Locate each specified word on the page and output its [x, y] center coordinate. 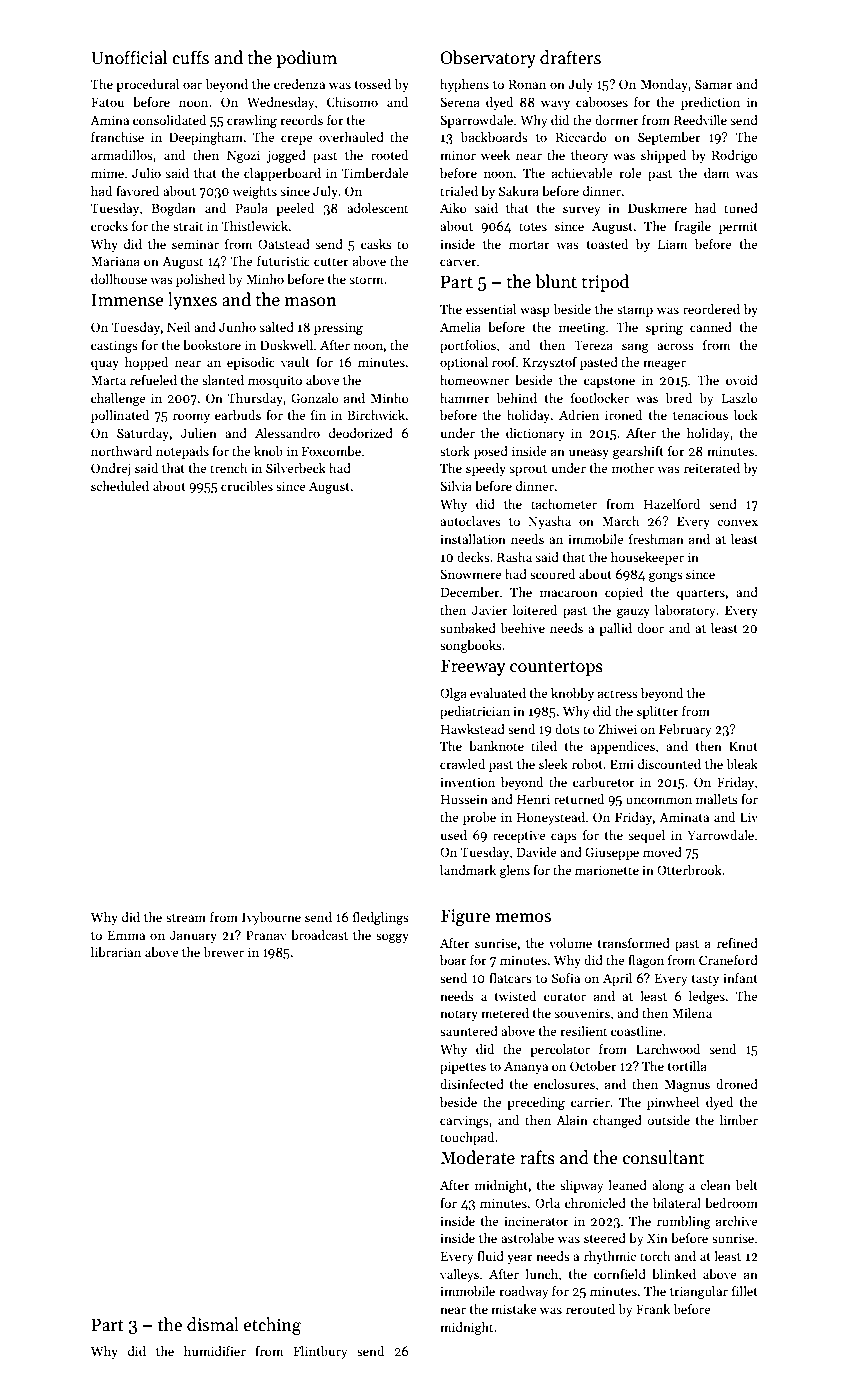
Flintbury [321, 1352]
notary [459, 1015]
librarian [116, 952]
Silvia [456, 486]
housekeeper [647, 558]
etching [272, 1326]
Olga [453, 694]
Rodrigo [735, 156]
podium [306, 59]
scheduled [120, 486]
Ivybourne [271, 918]
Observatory [488, 59]
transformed [634, 943]
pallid [615, 629]
